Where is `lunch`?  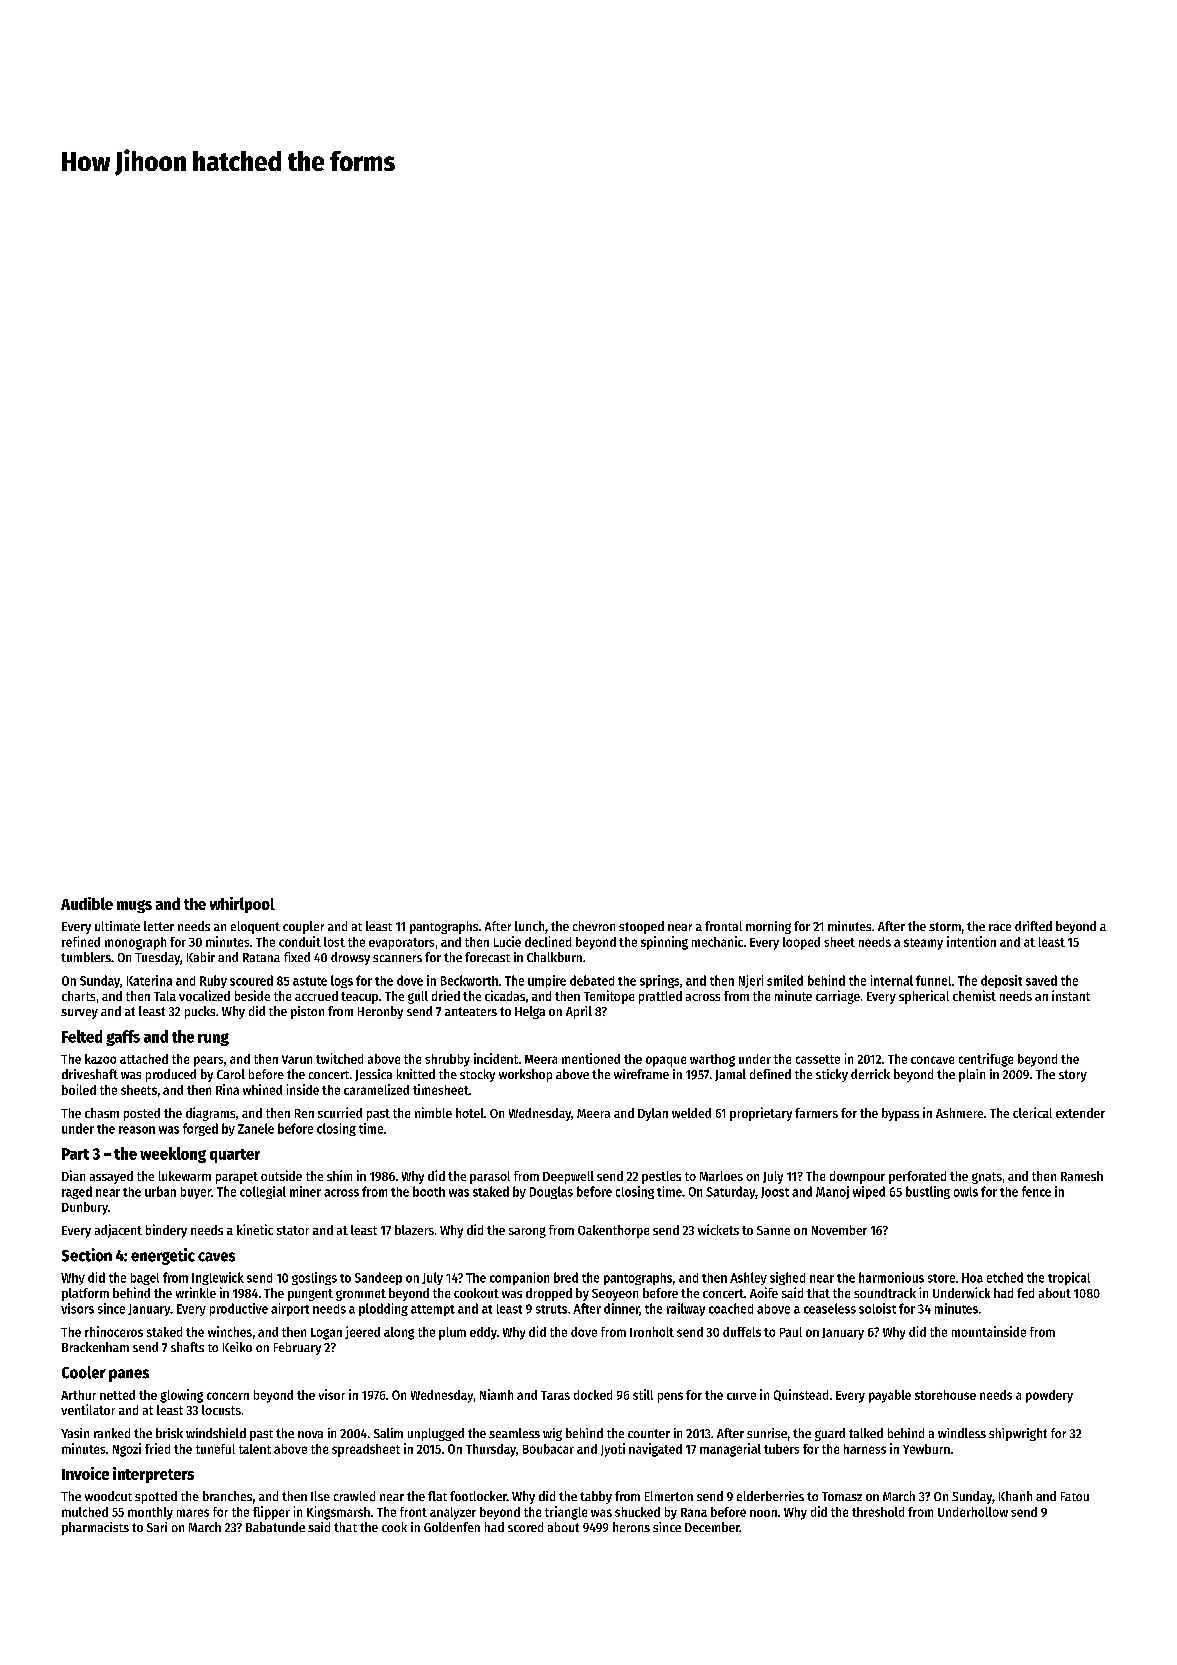
lunch is located at coordinates (529, 926).
